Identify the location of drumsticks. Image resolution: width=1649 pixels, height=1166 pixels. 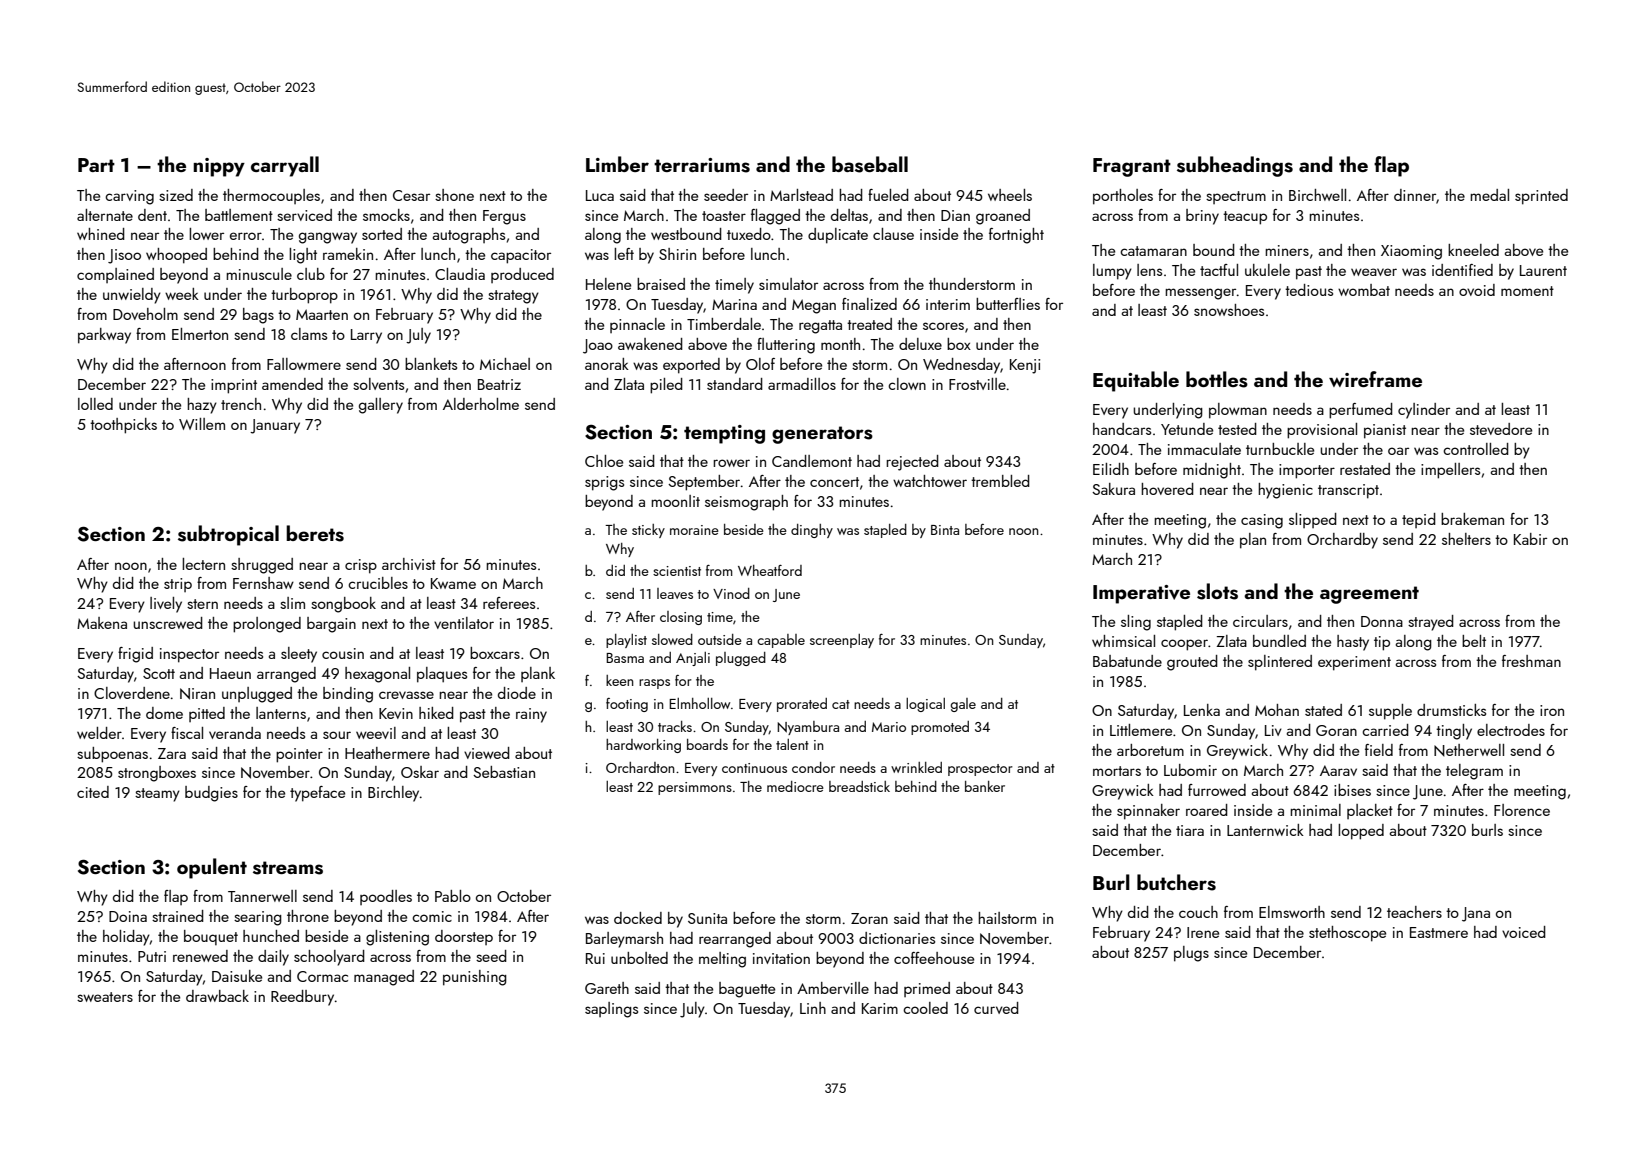
(1451, 710).
